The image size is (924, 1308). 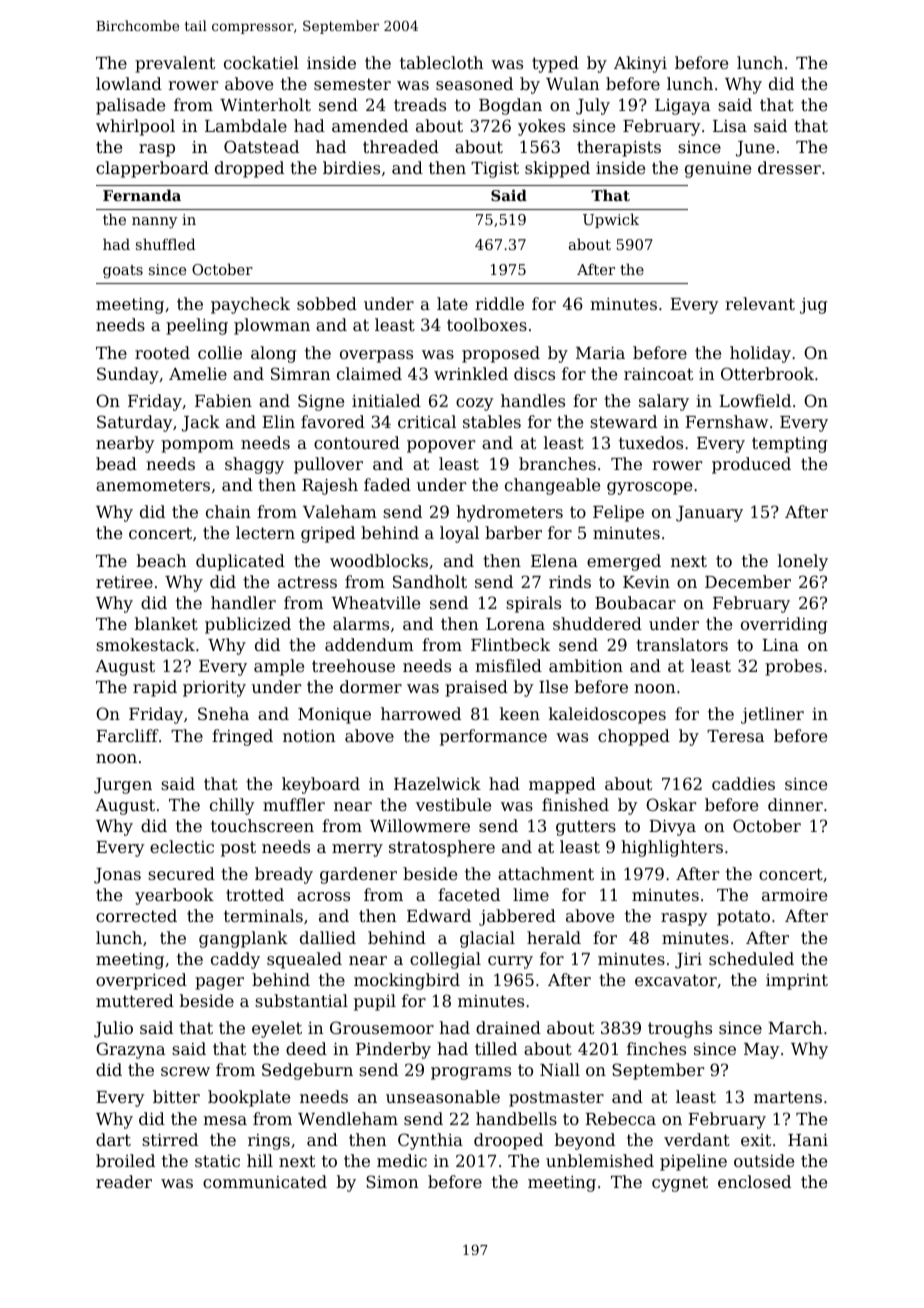 I want to click on tempting, so click(x=790, y=445).
